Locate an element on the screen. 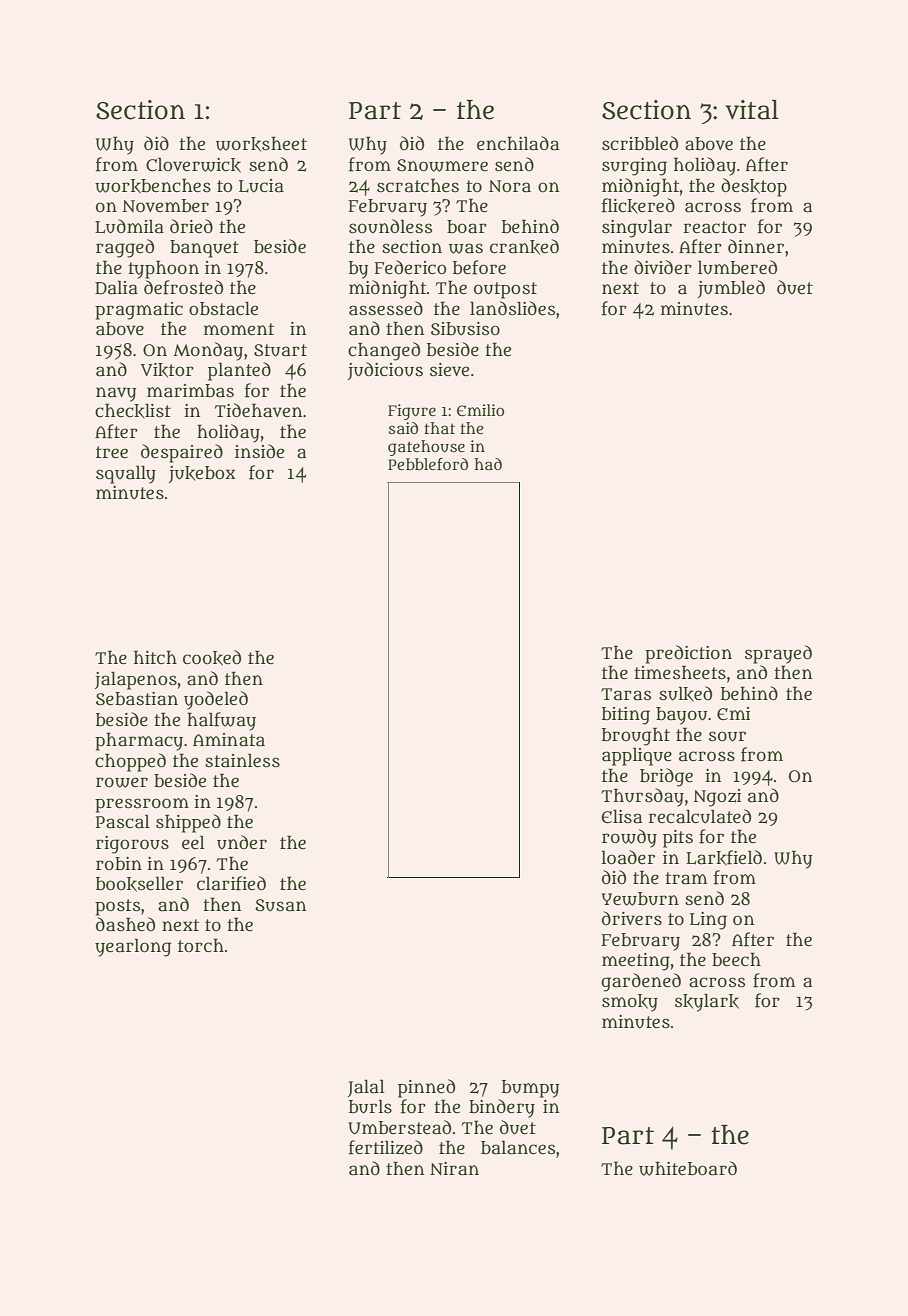 This screenshot has height=1316, width=908. enchilada is located at coordinates (518, 143).
